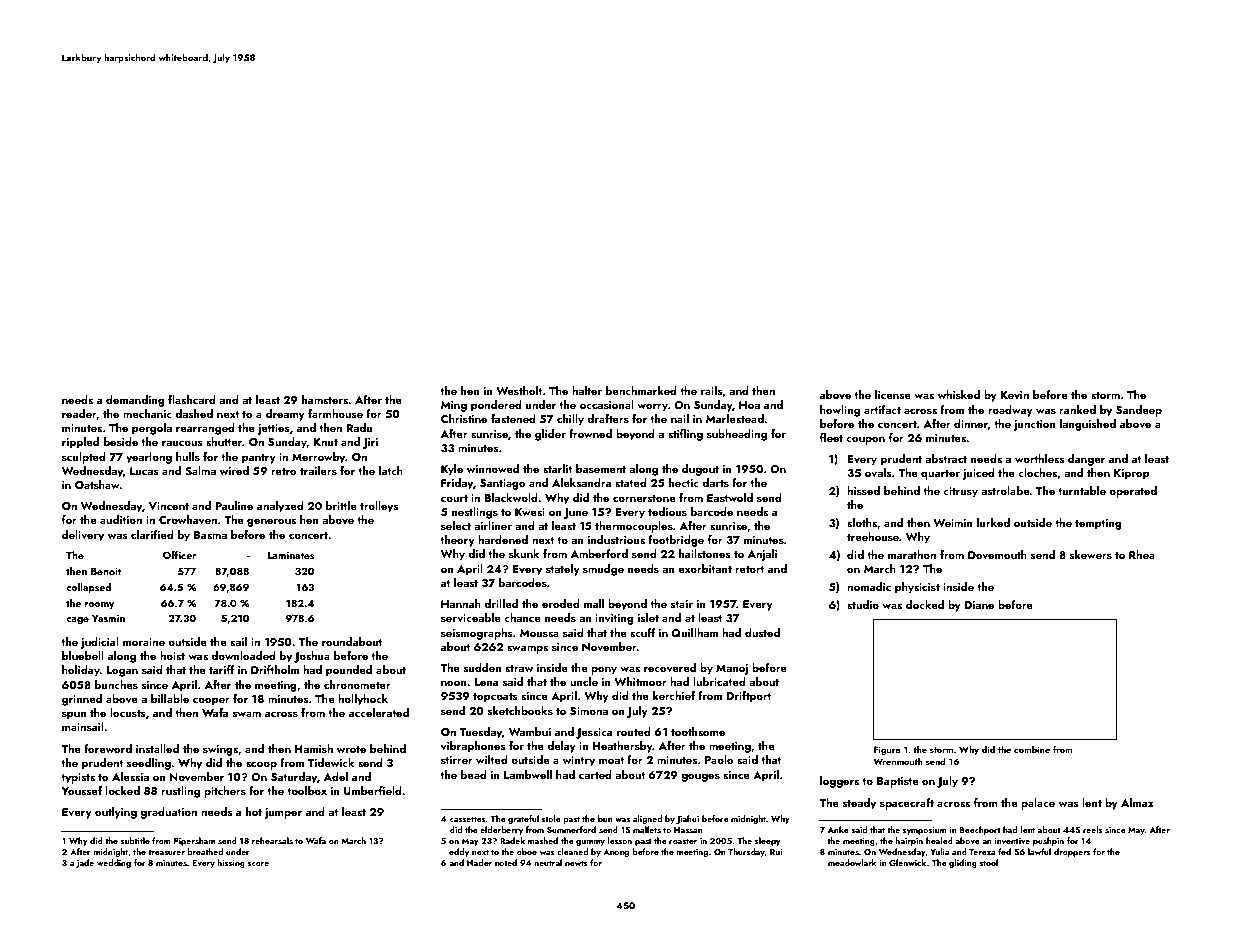  Describe the element at coordinates (963, 863) in the screenshot. I see `gliding` at that location.
